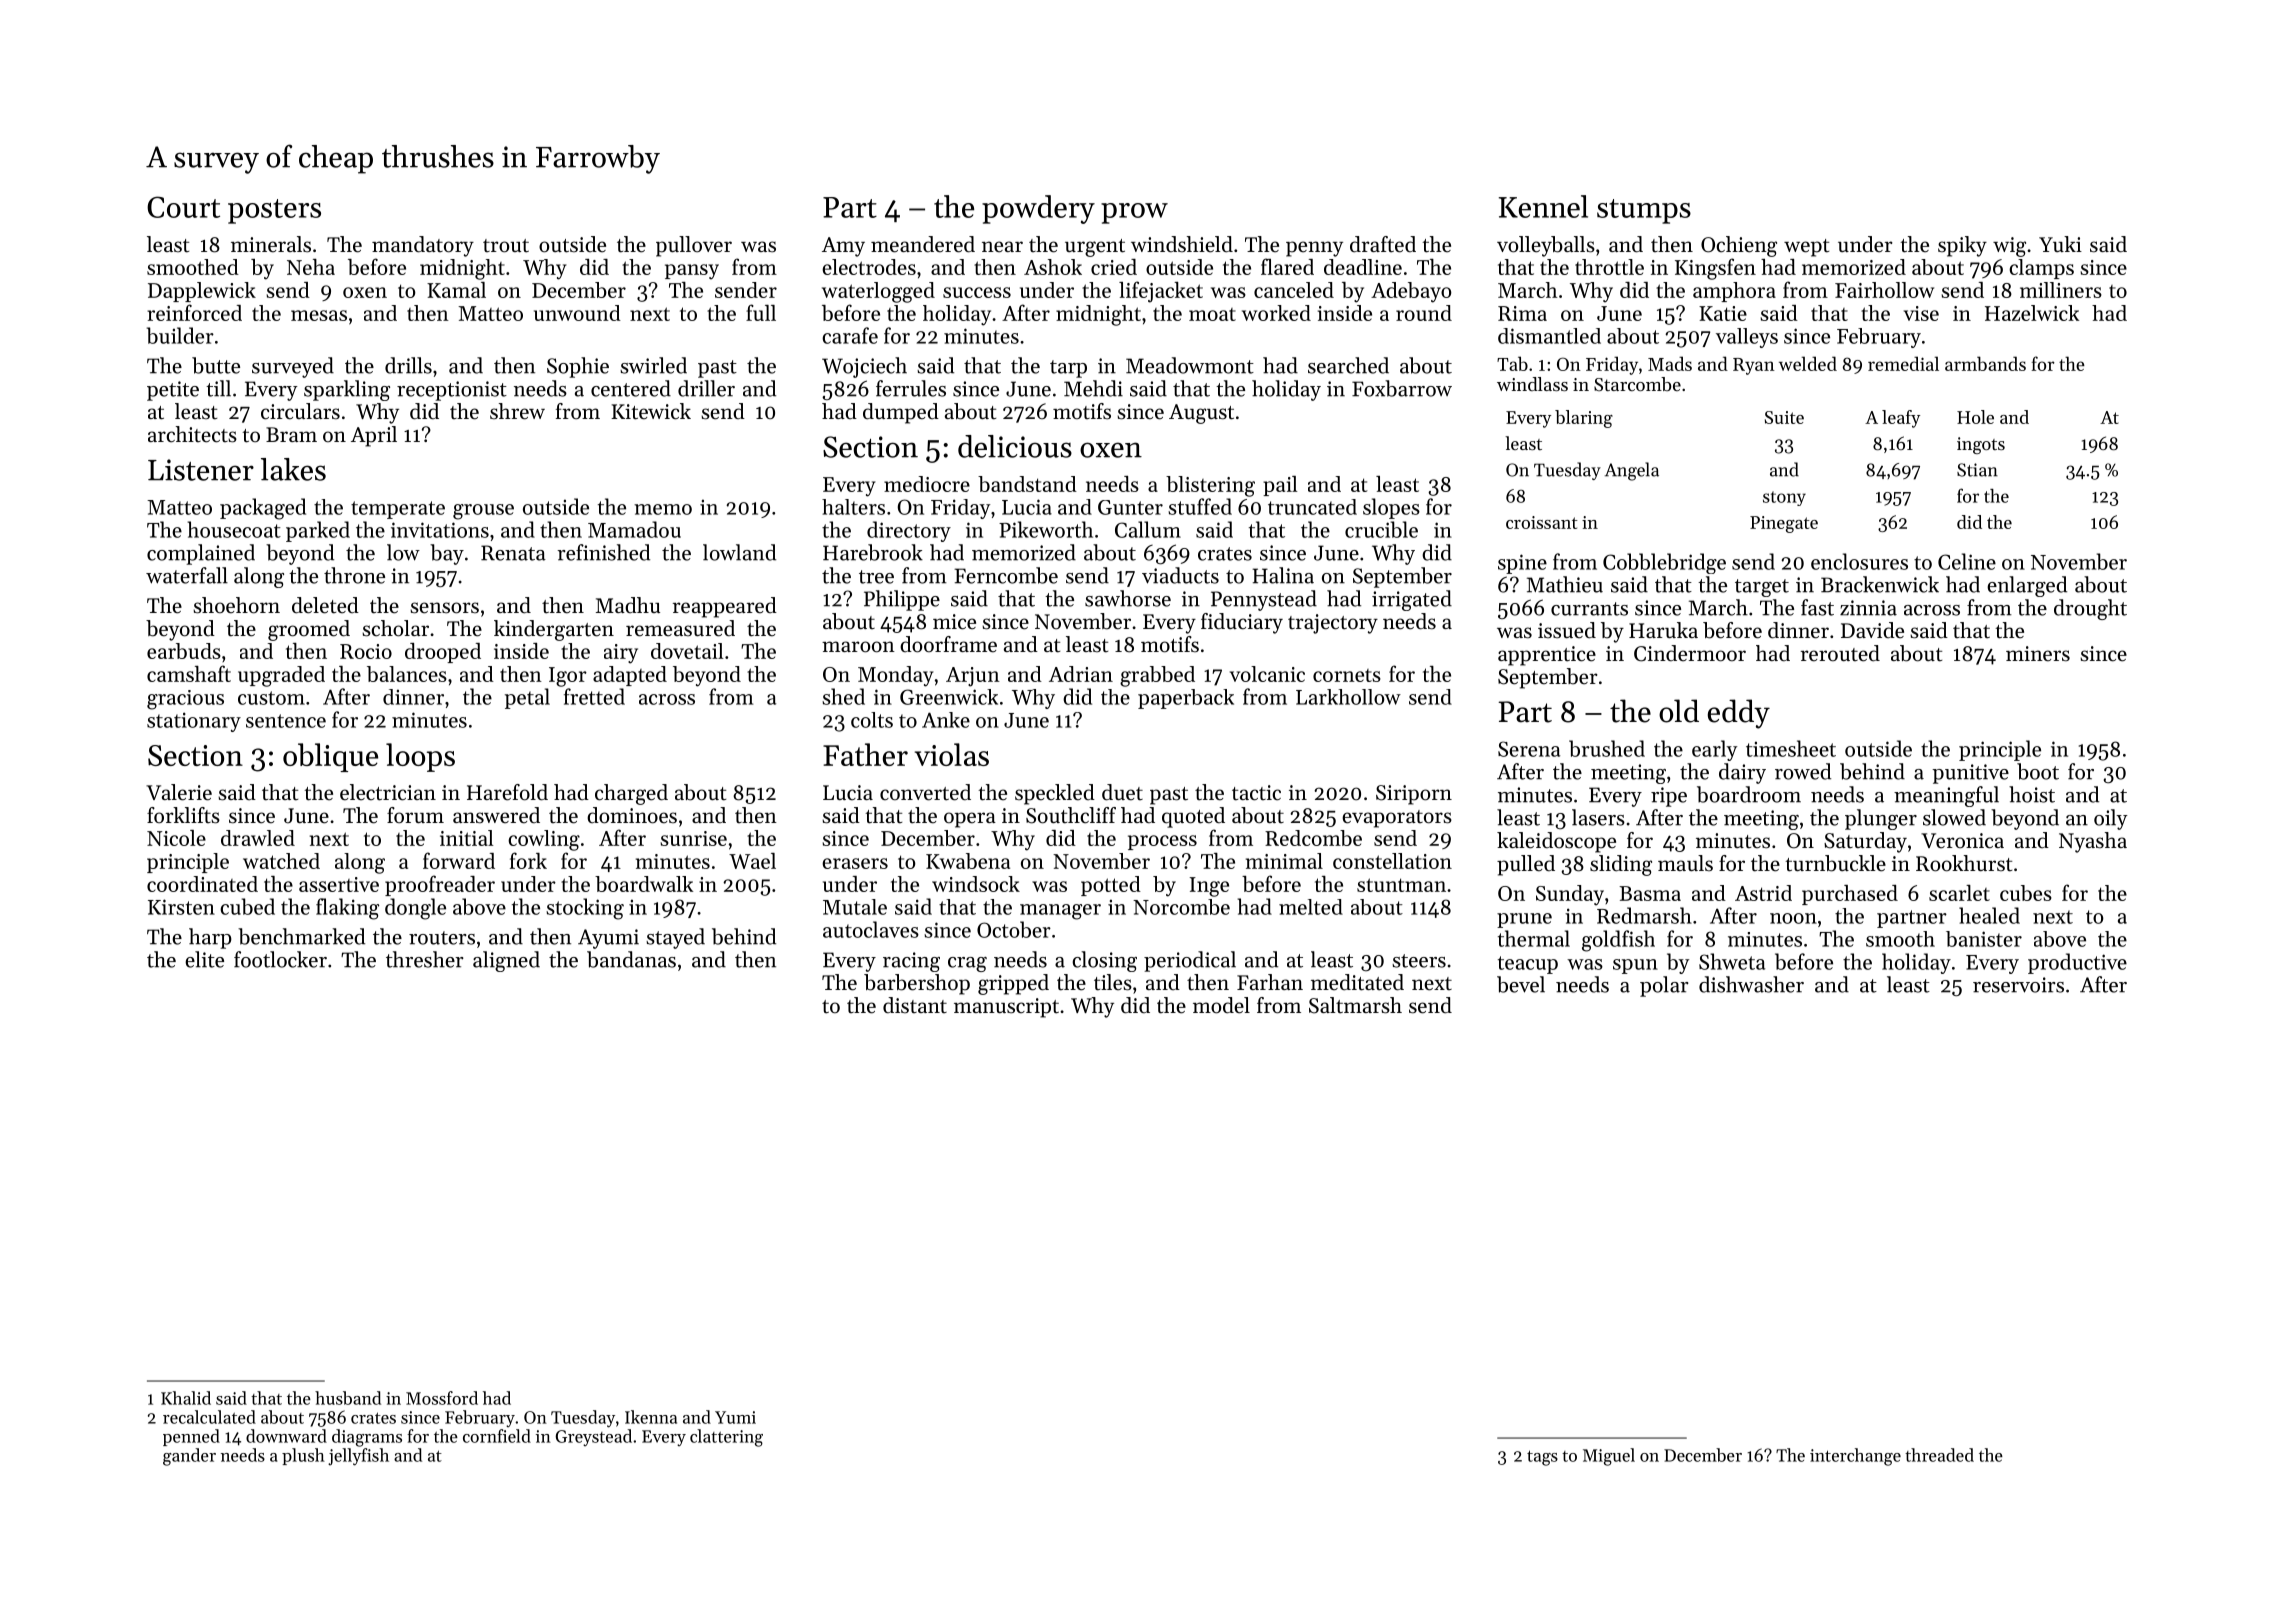 Image resolution: width=2274 pixels, height=1608 pixels. What do you see at coordinates (2060, 244) in the document?
I see `Yuki` at bounding box center [2060, 244].
